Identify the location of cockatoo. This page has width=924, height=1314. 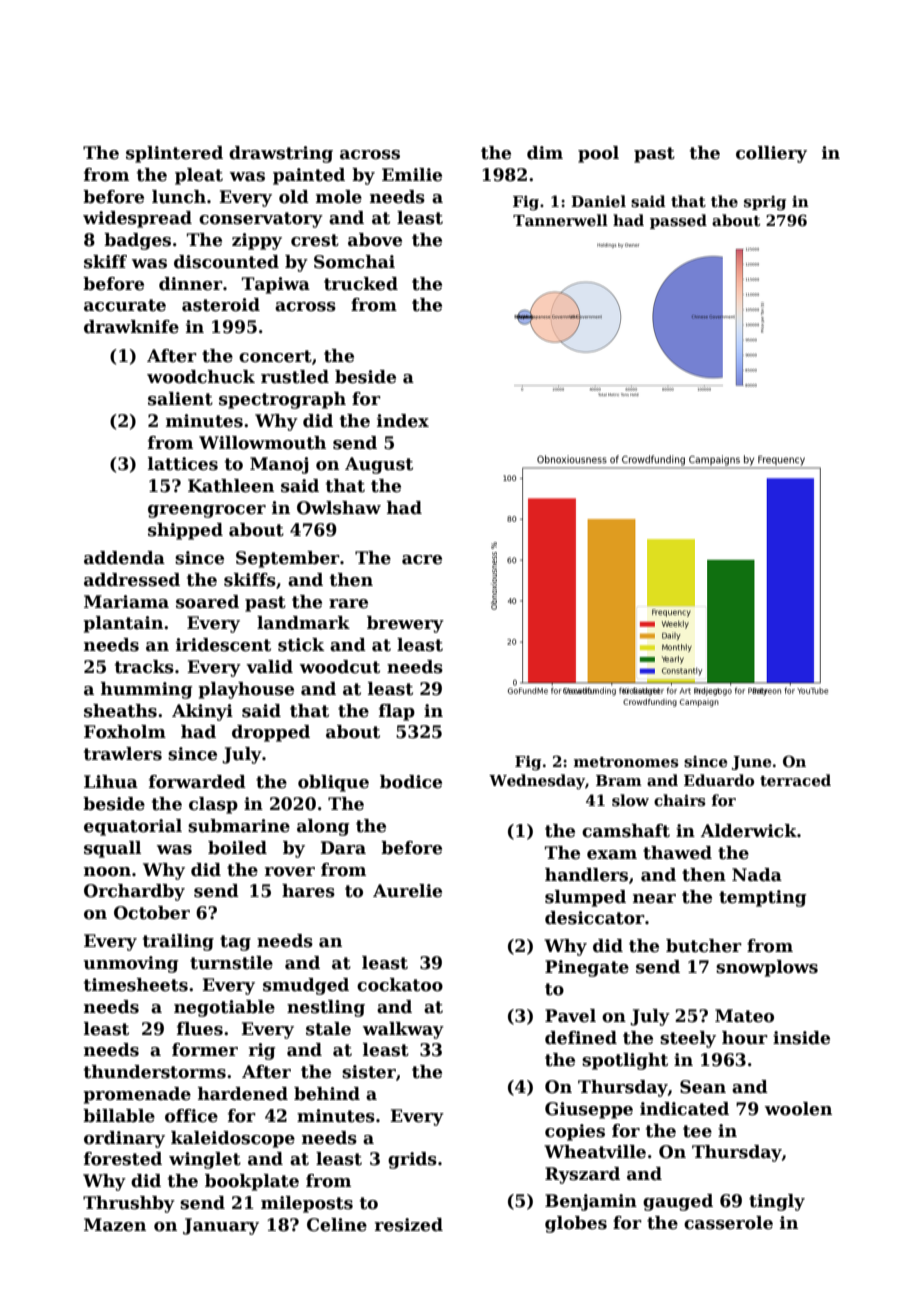
(400, 985).
